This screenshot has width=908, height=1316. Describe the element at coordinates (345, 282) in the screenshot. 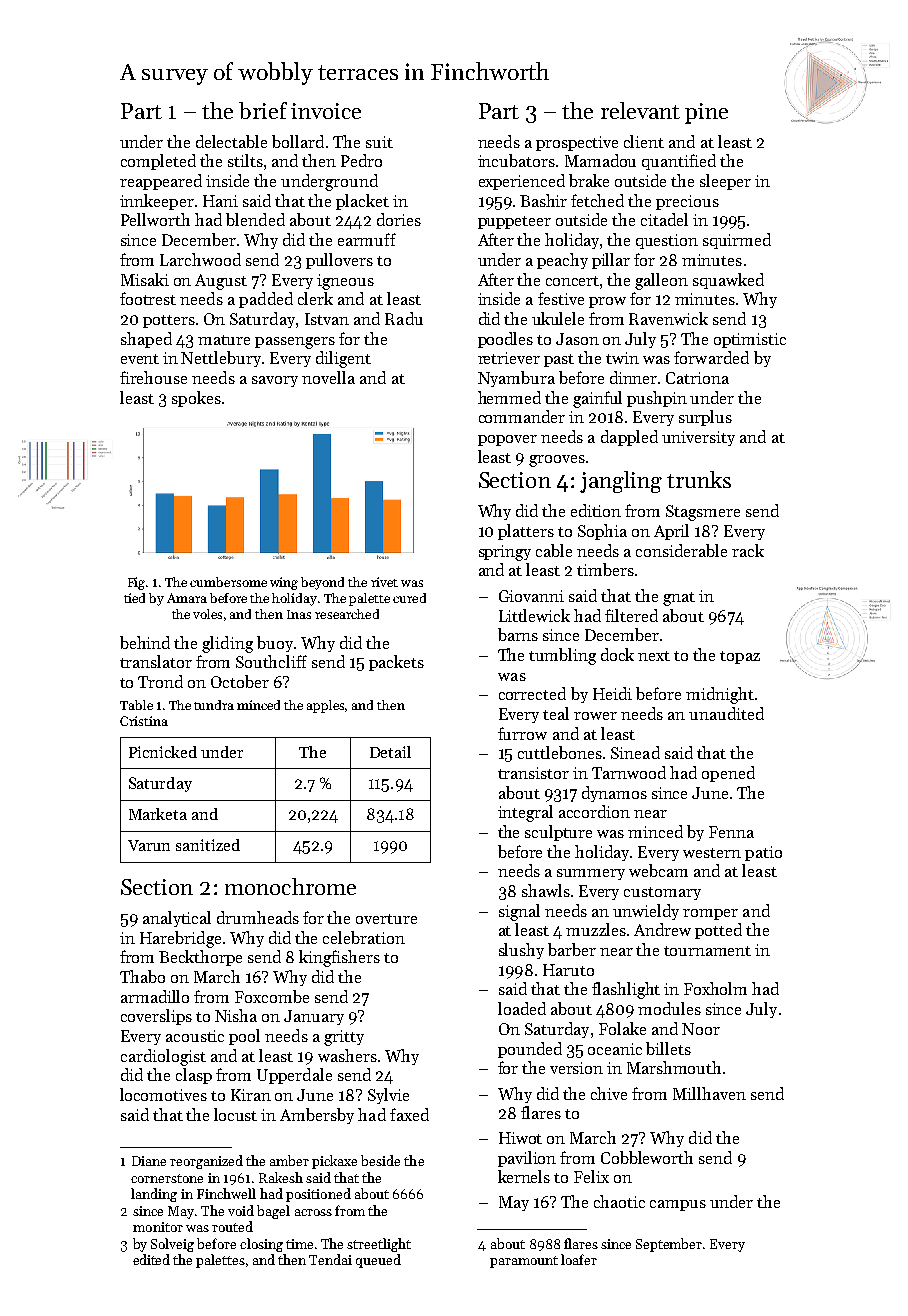

I see `igneous` at that location.
